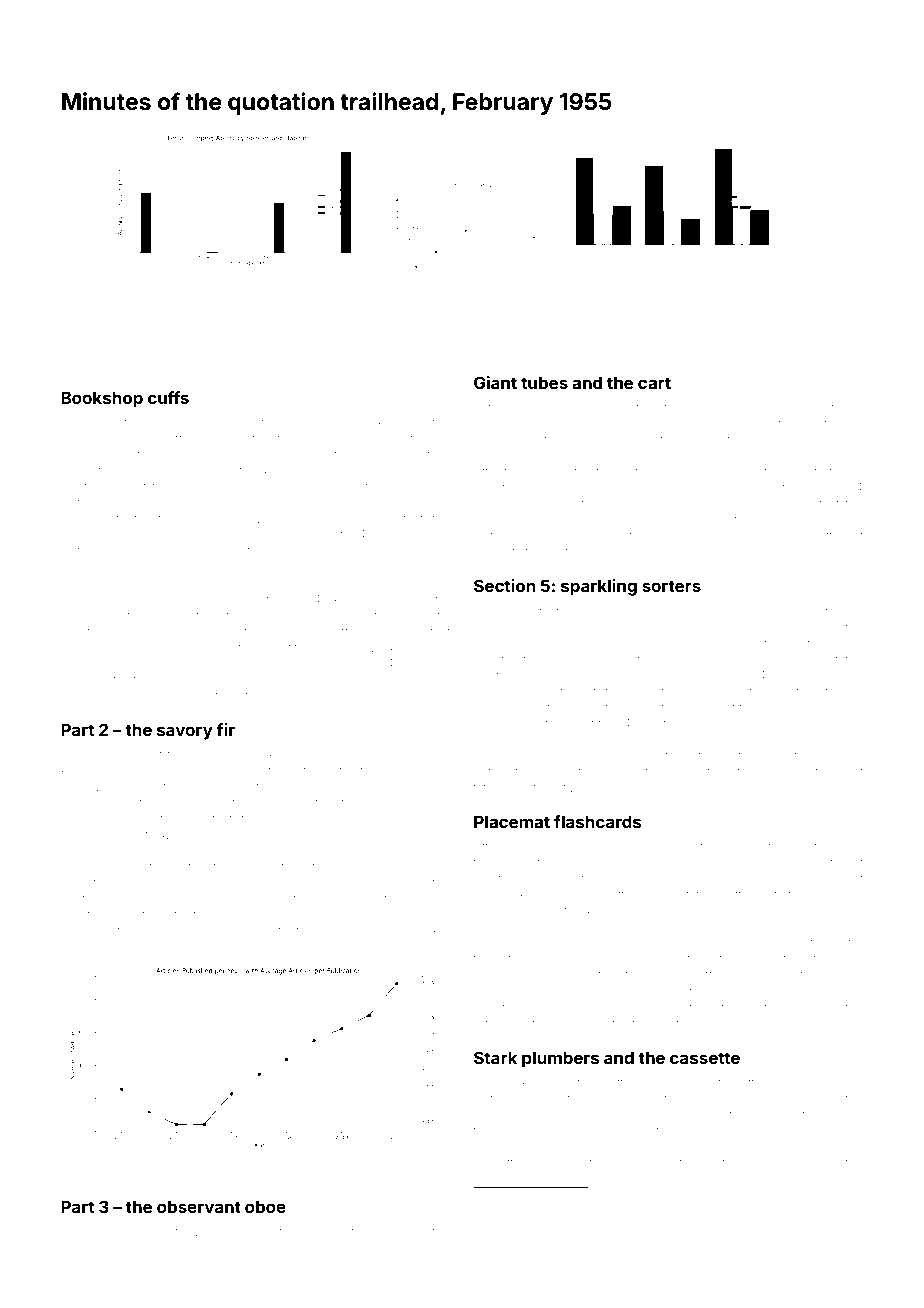 The image size is (924, 1308). Describe the element at coordinates (181, 1176) in the screenshot. I see `plugged` at that location.
